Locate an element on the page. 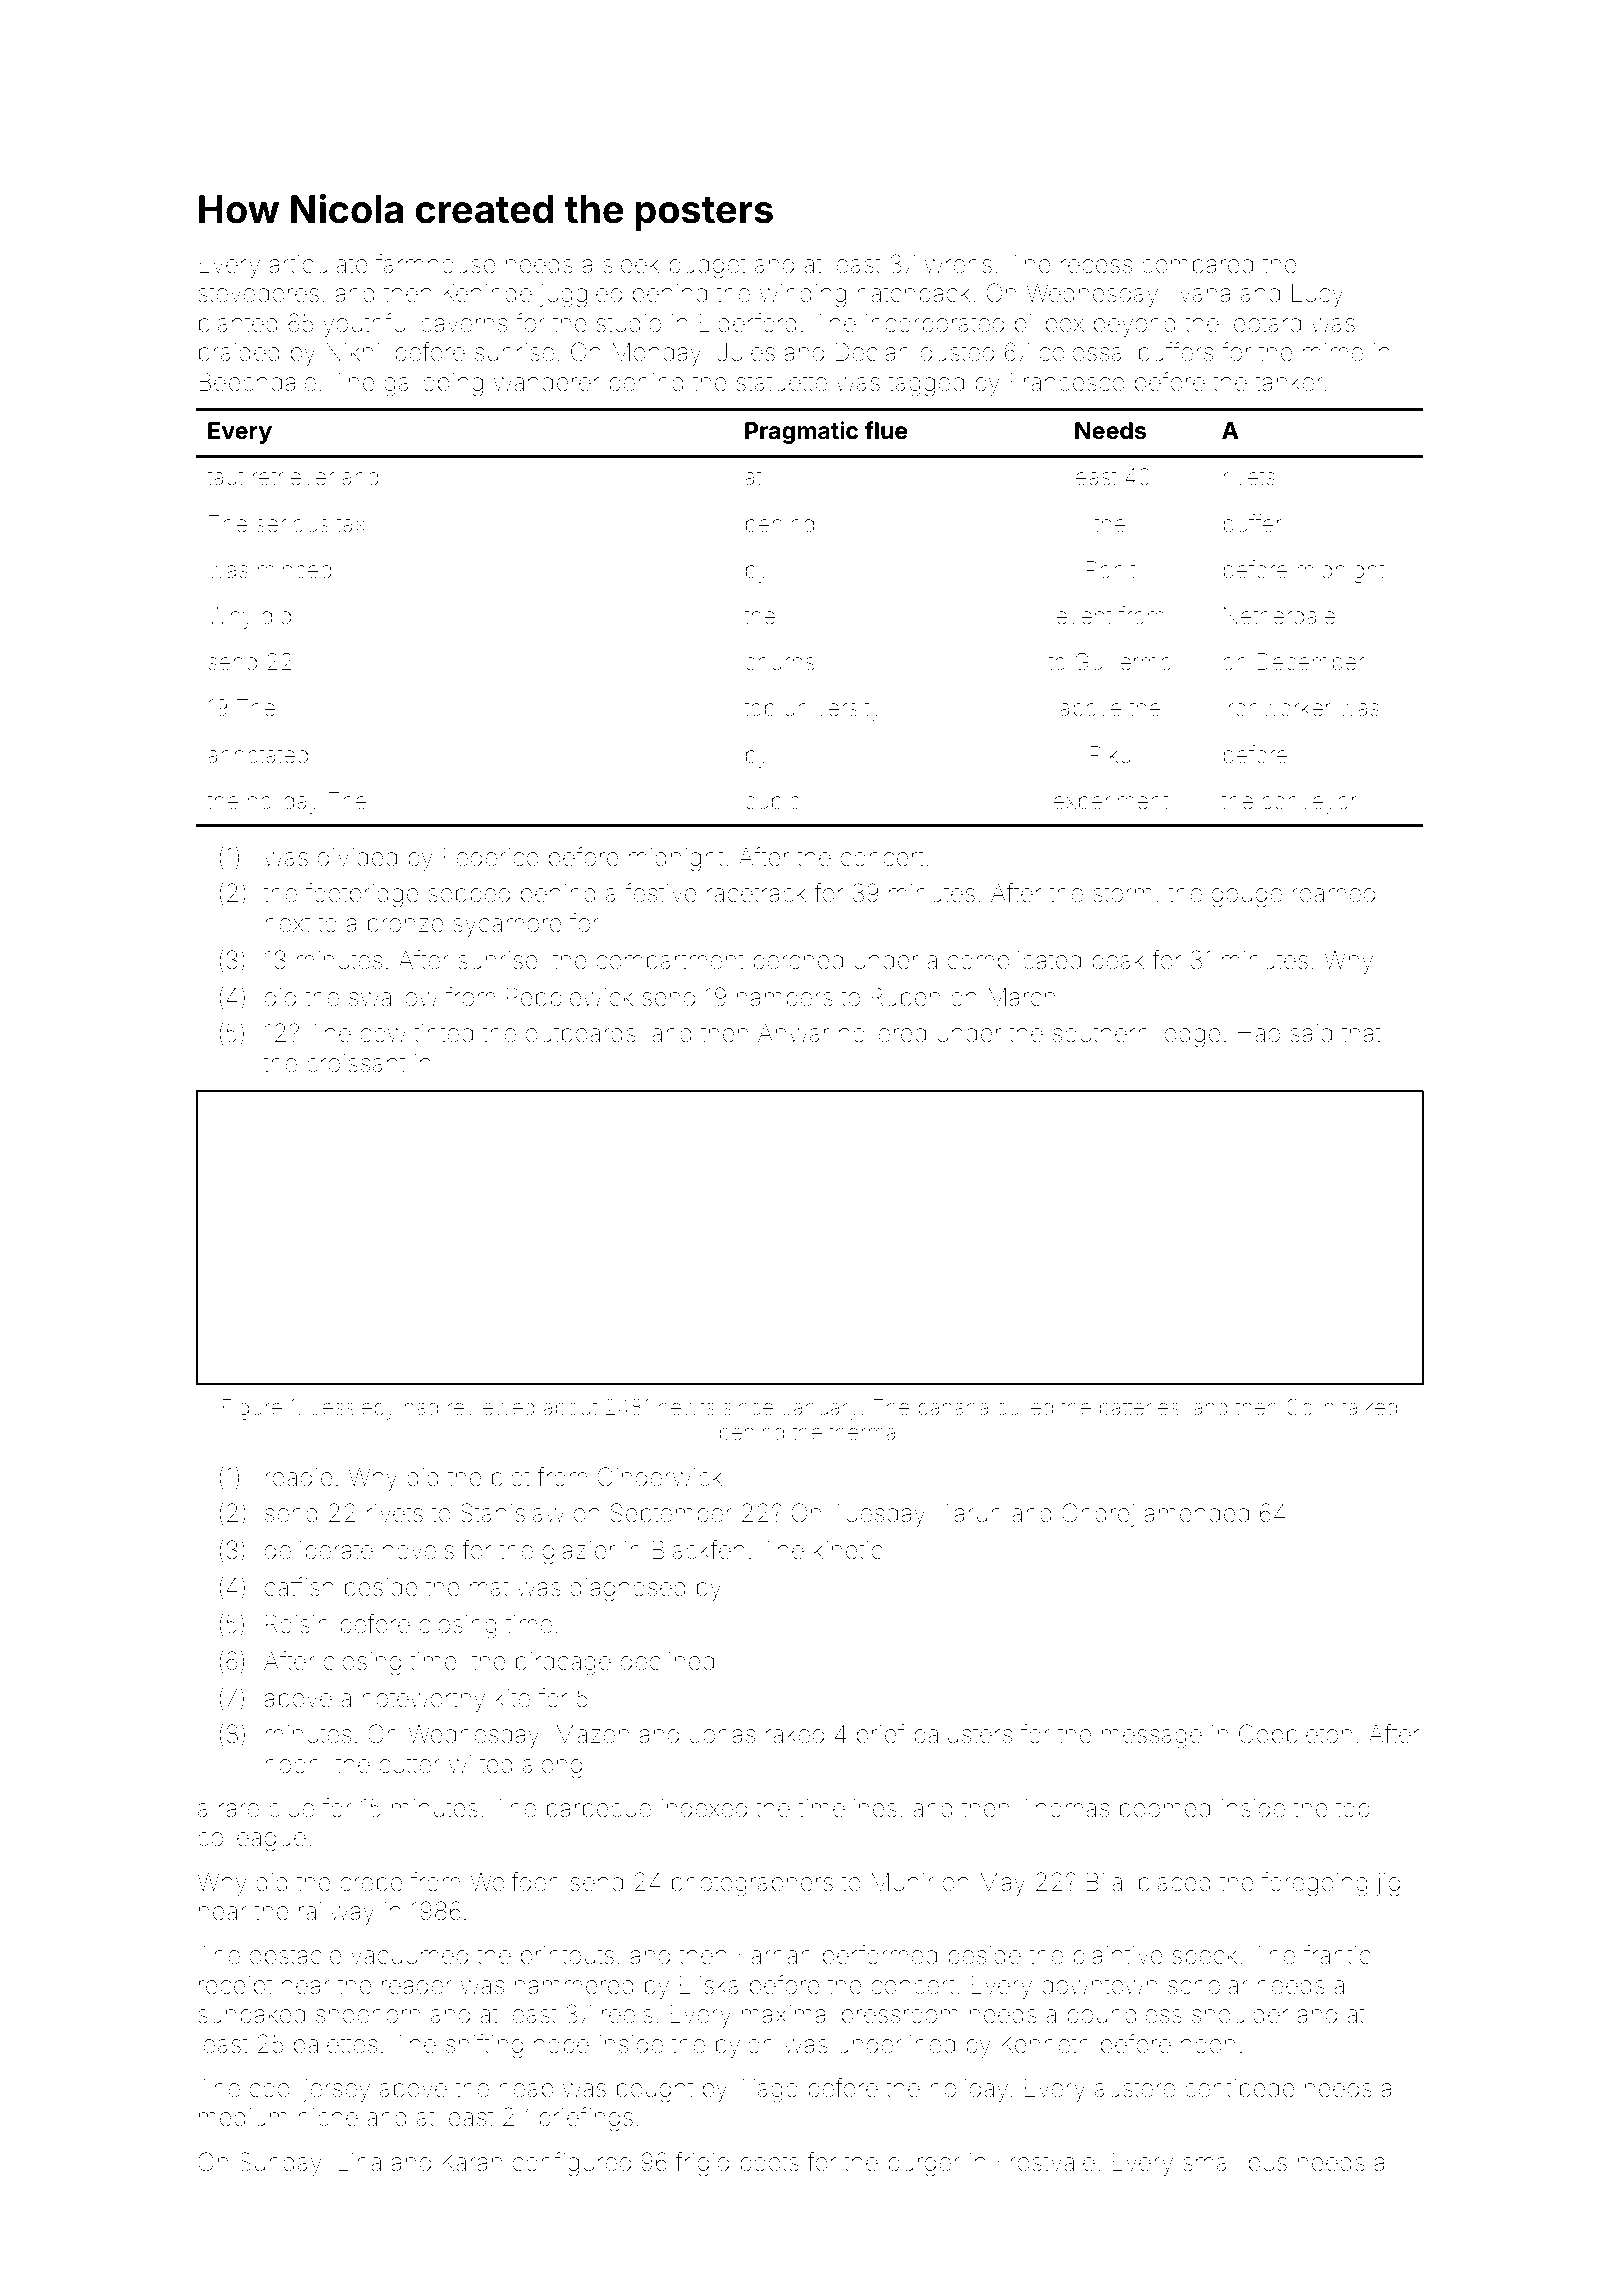  roamed is located at coordinates (1333, 893).
